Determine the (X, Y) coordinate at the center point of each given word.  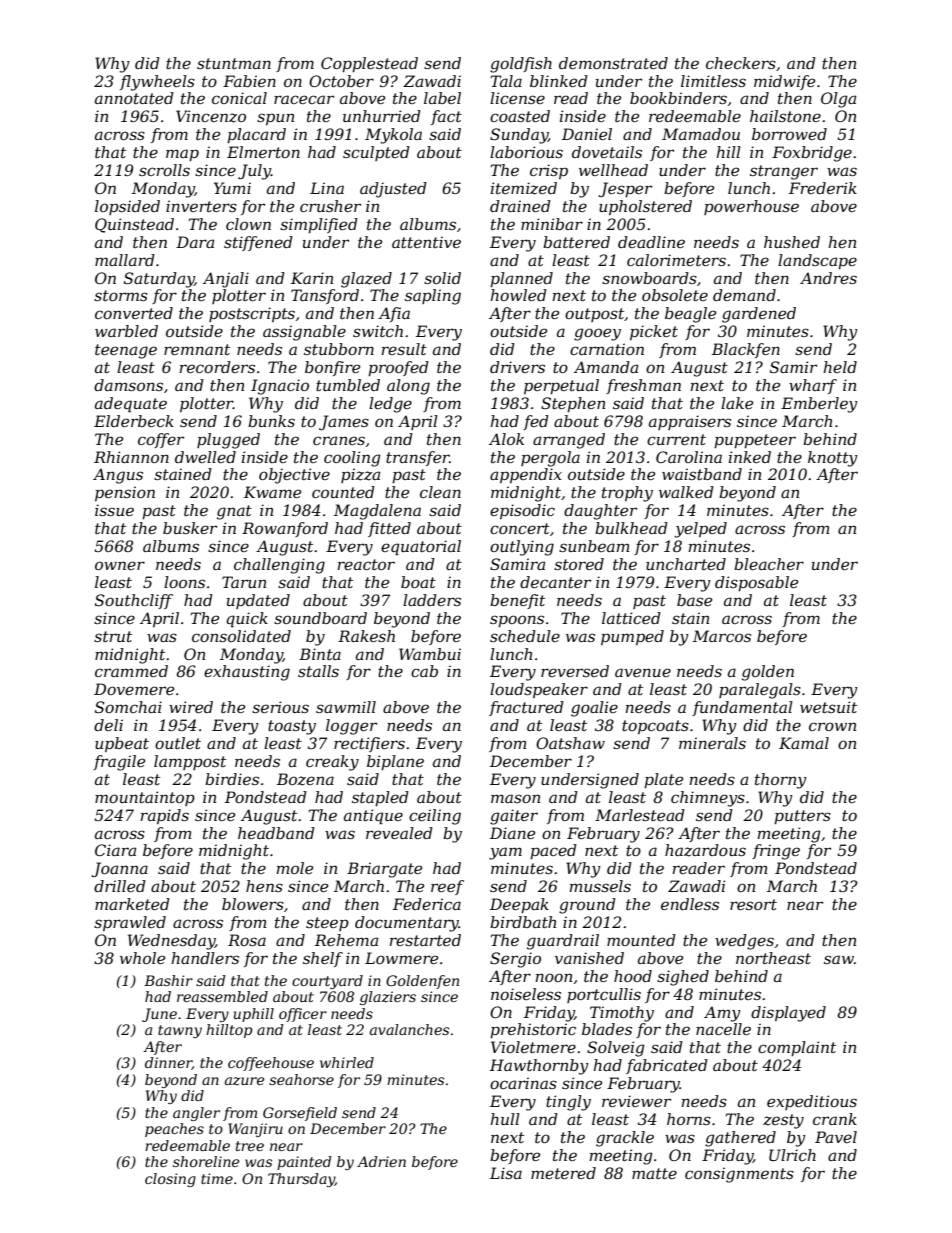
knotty (833, 459)
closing (170, 1180)
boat (418, 582)
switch (378, 331)
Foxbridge (812, 154)
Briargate (384, 870)
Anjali (226, 280)
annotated (134, 98)
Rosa (247, 940)
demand (744, 295)
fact (446, 117)
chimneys (708, 799)
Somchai (128, 707)
